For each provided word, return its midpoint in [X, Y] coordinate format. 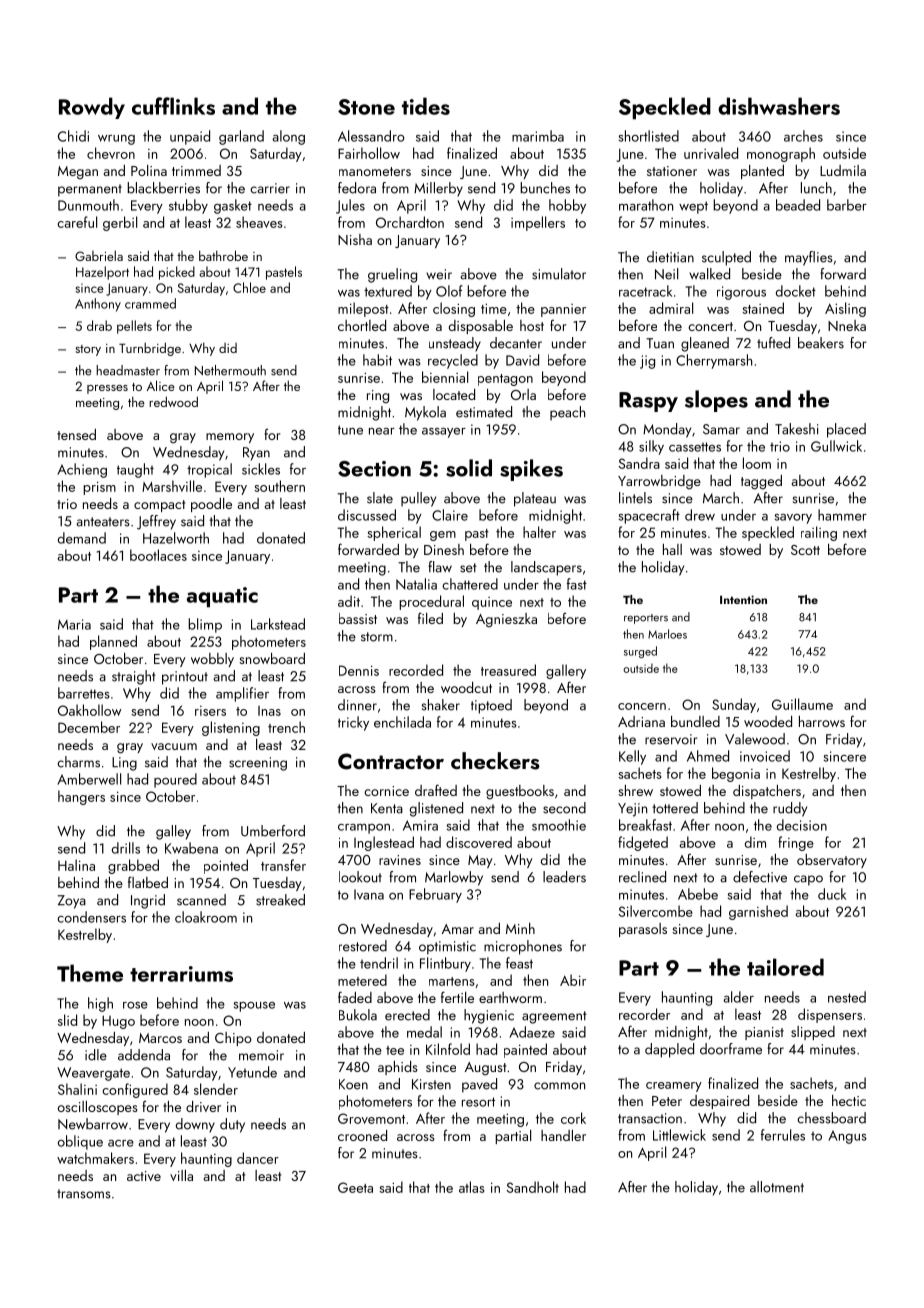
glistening [231, 728]
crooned [362, 1135]
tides [426, 106]
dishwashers [779, 106]
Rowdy [92, 108]
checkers [495, 761]
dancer [258, 1158]
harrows [822, 721]
